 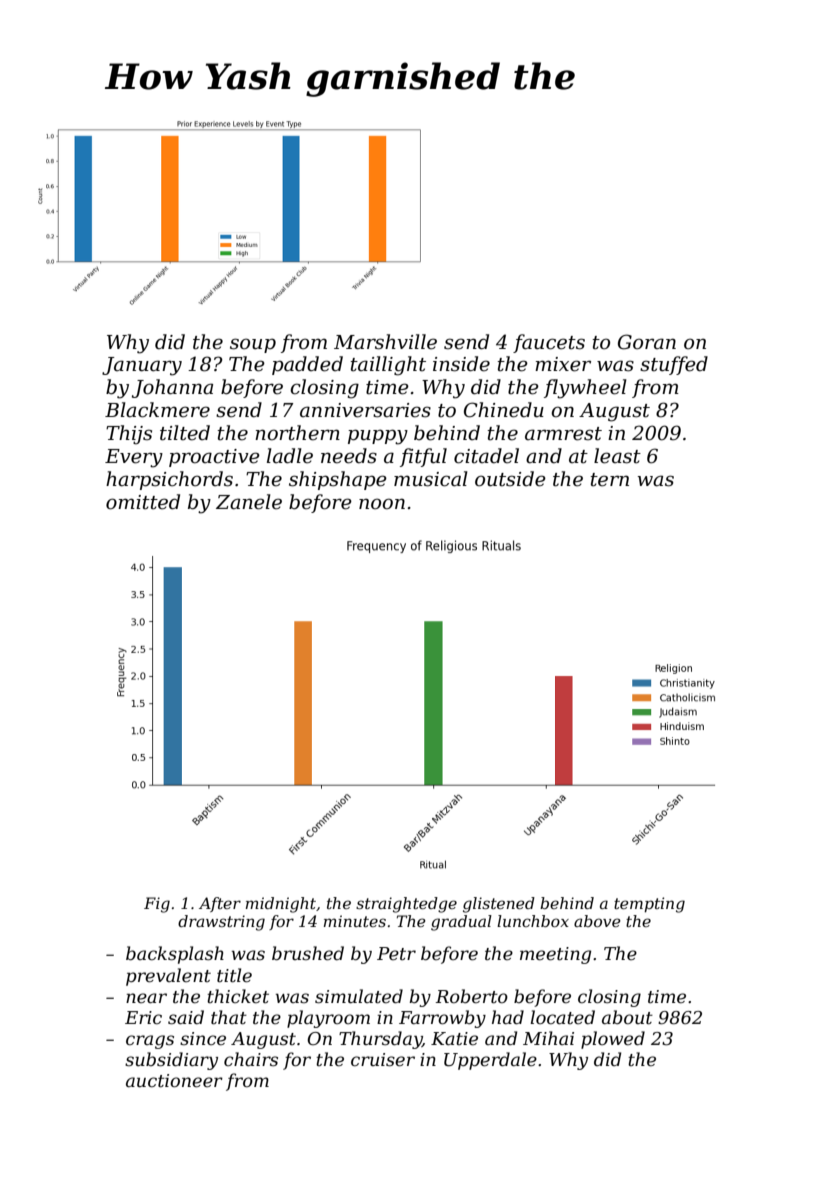 I want to click on Marshville, so click(x=385, y=342).
